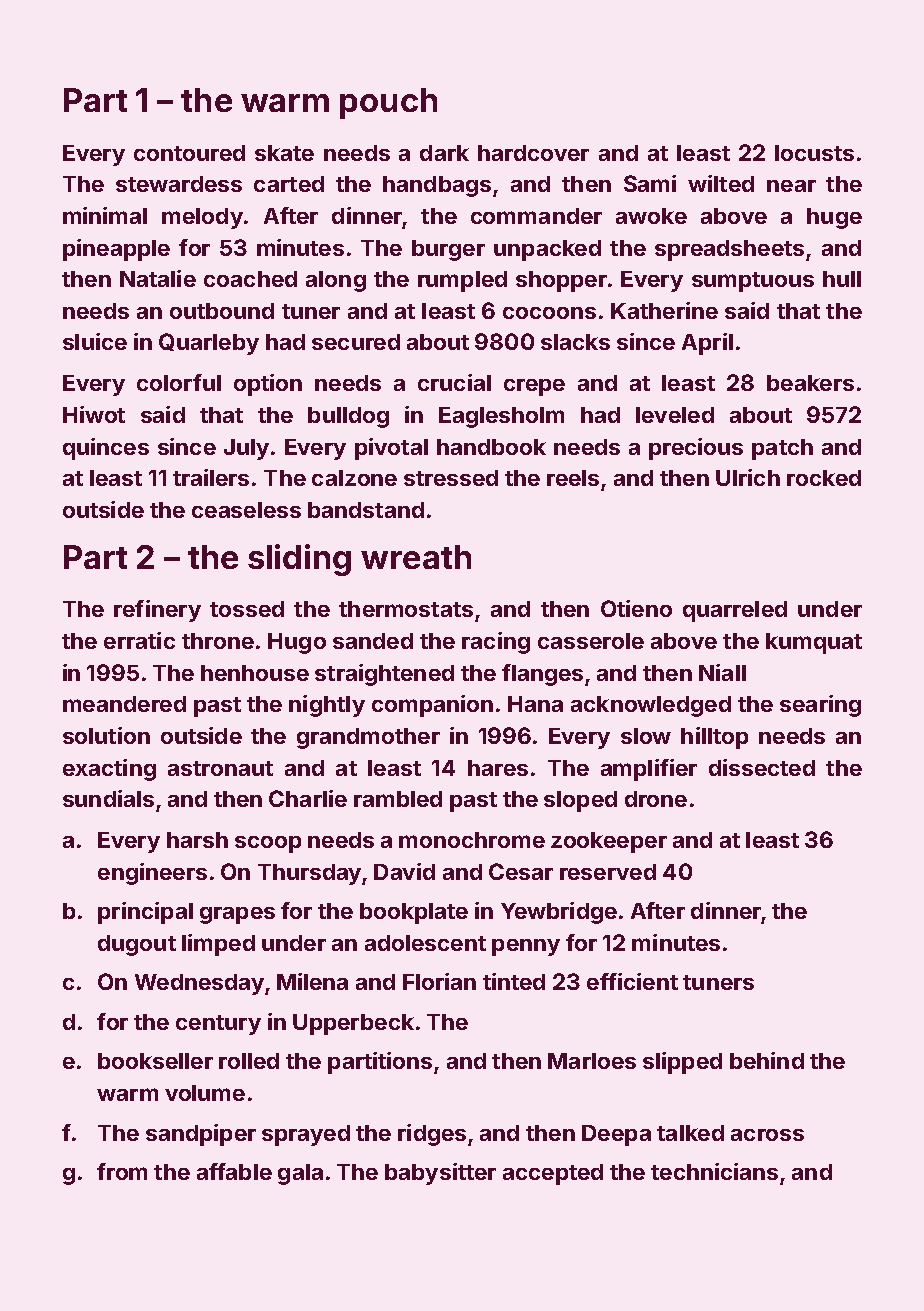 This screenshot has height=1311, width=924. What do you see at coordinates (137, 945) in the screenshot?
I see `dugout` at bounding box center [137, 945].
